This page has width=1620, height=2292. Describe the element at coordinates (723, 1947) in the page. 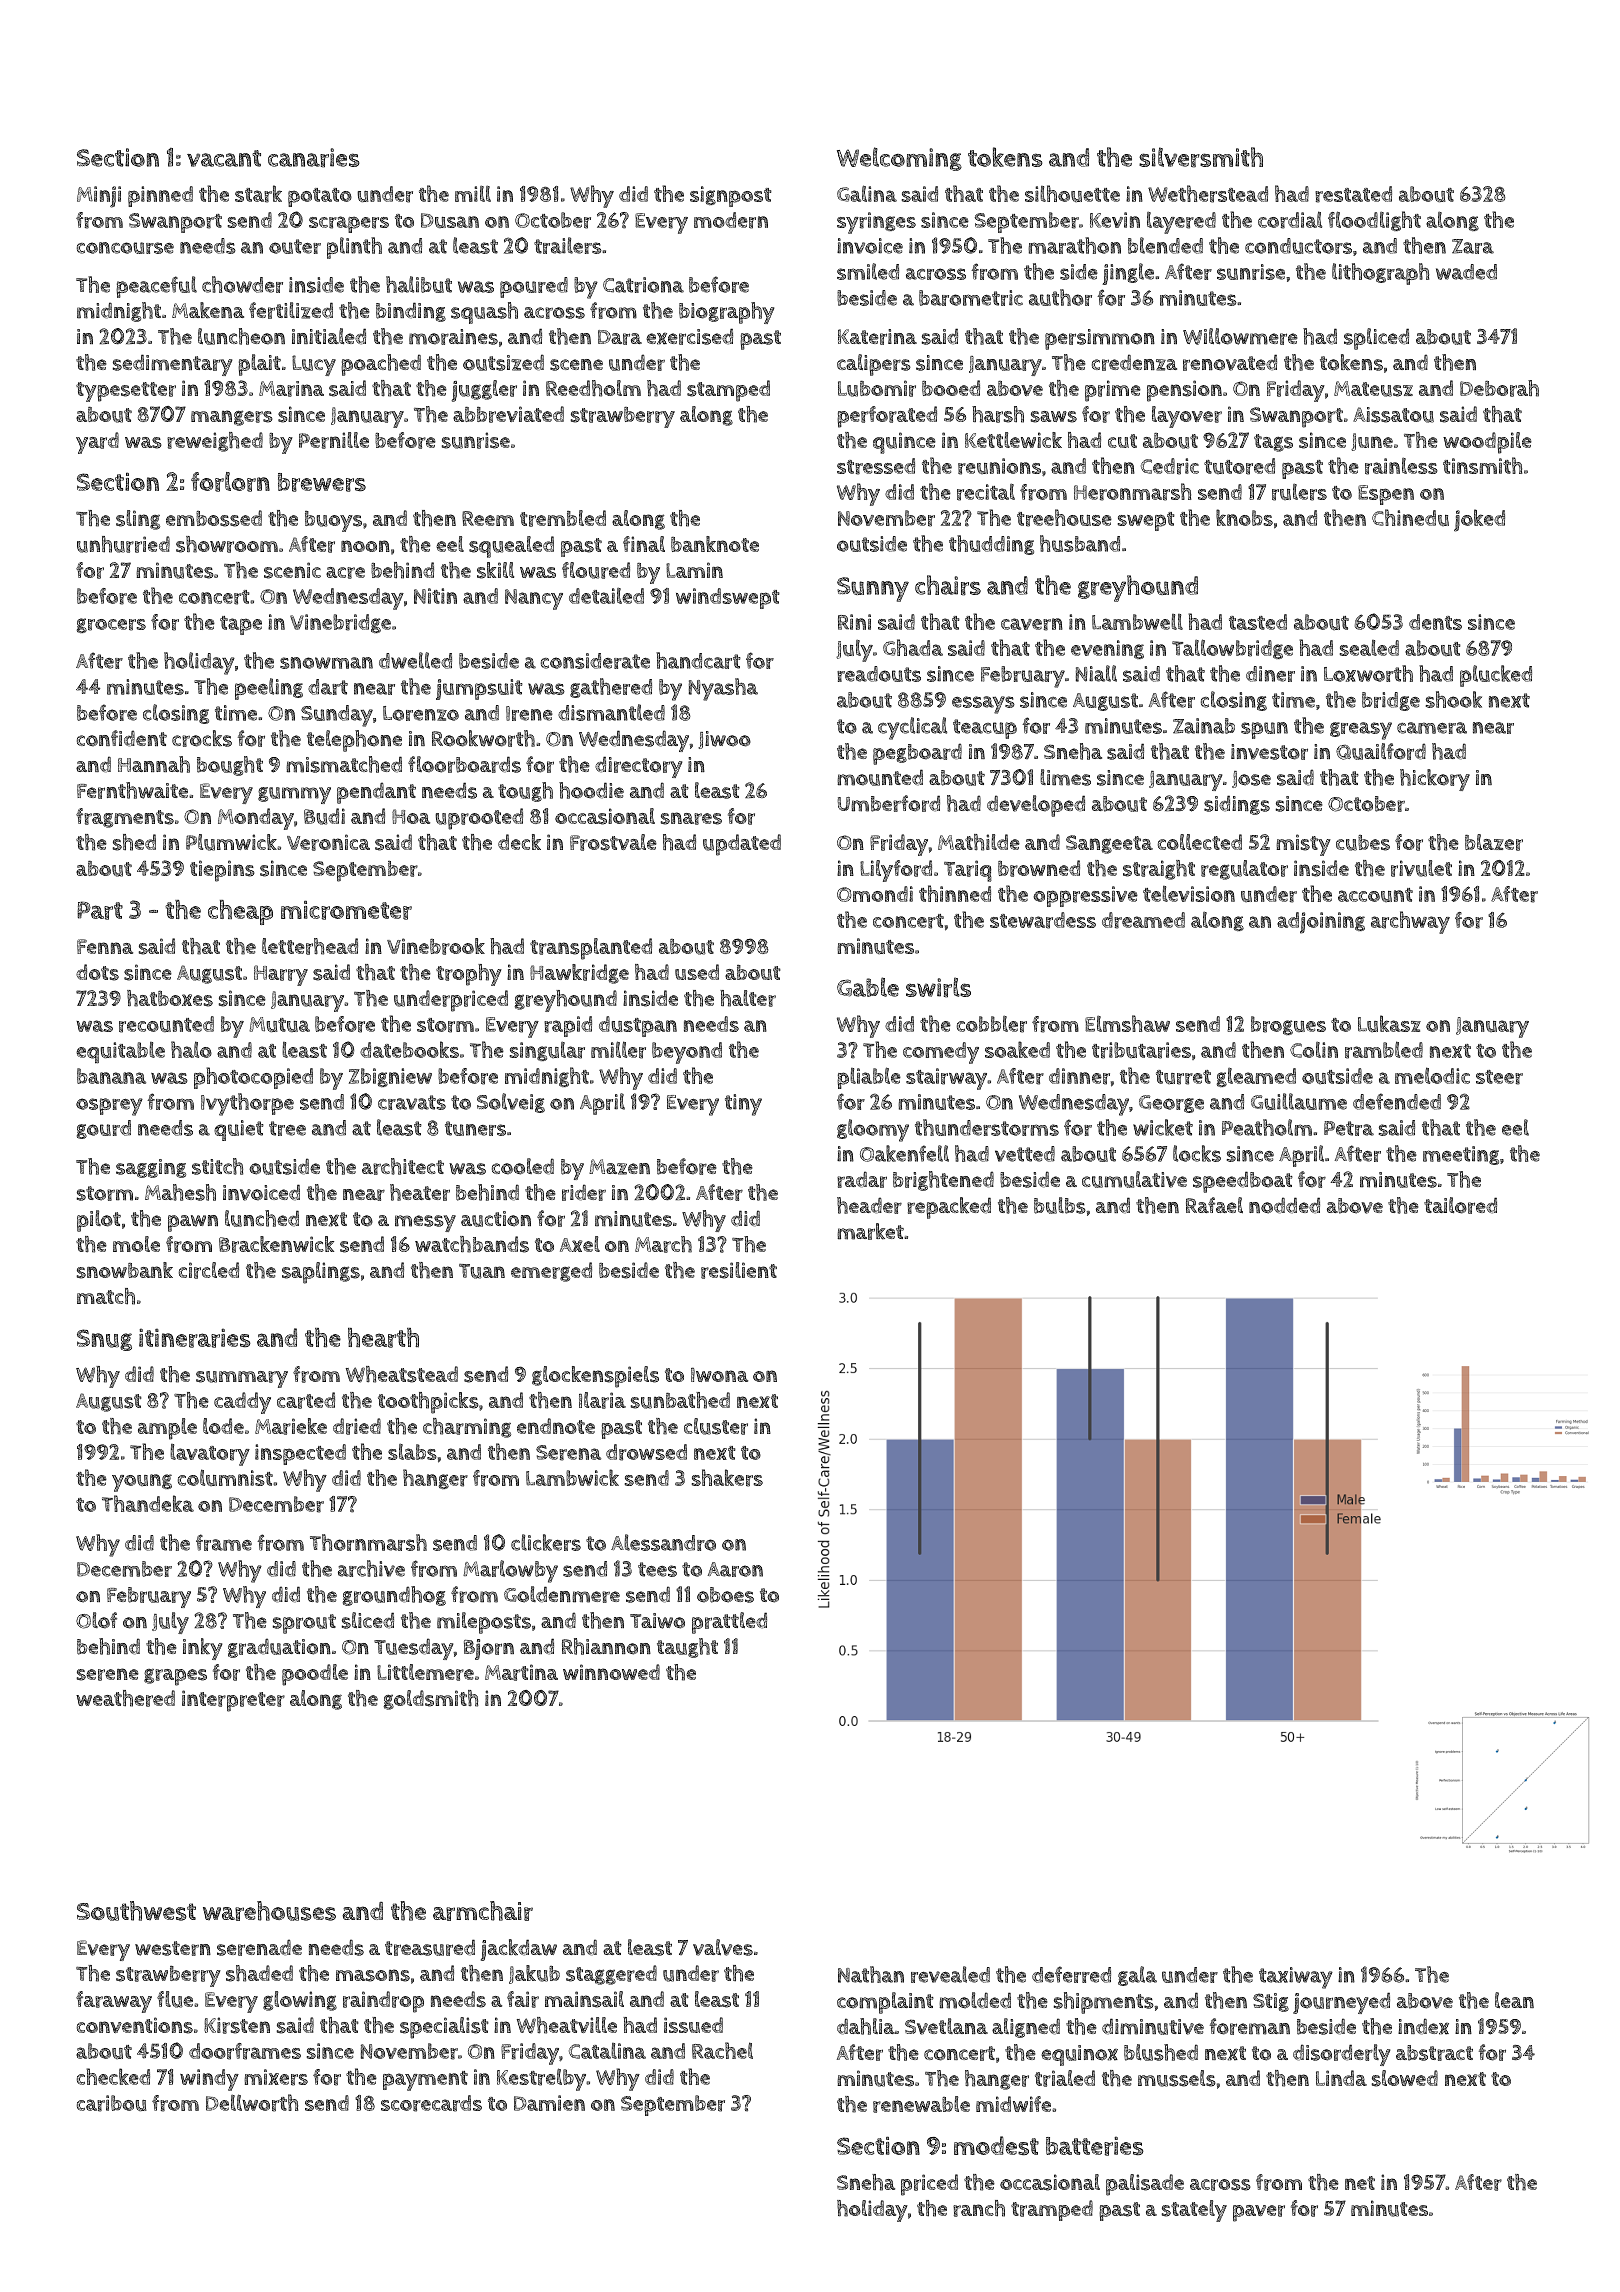

I see `valves` at that location.
